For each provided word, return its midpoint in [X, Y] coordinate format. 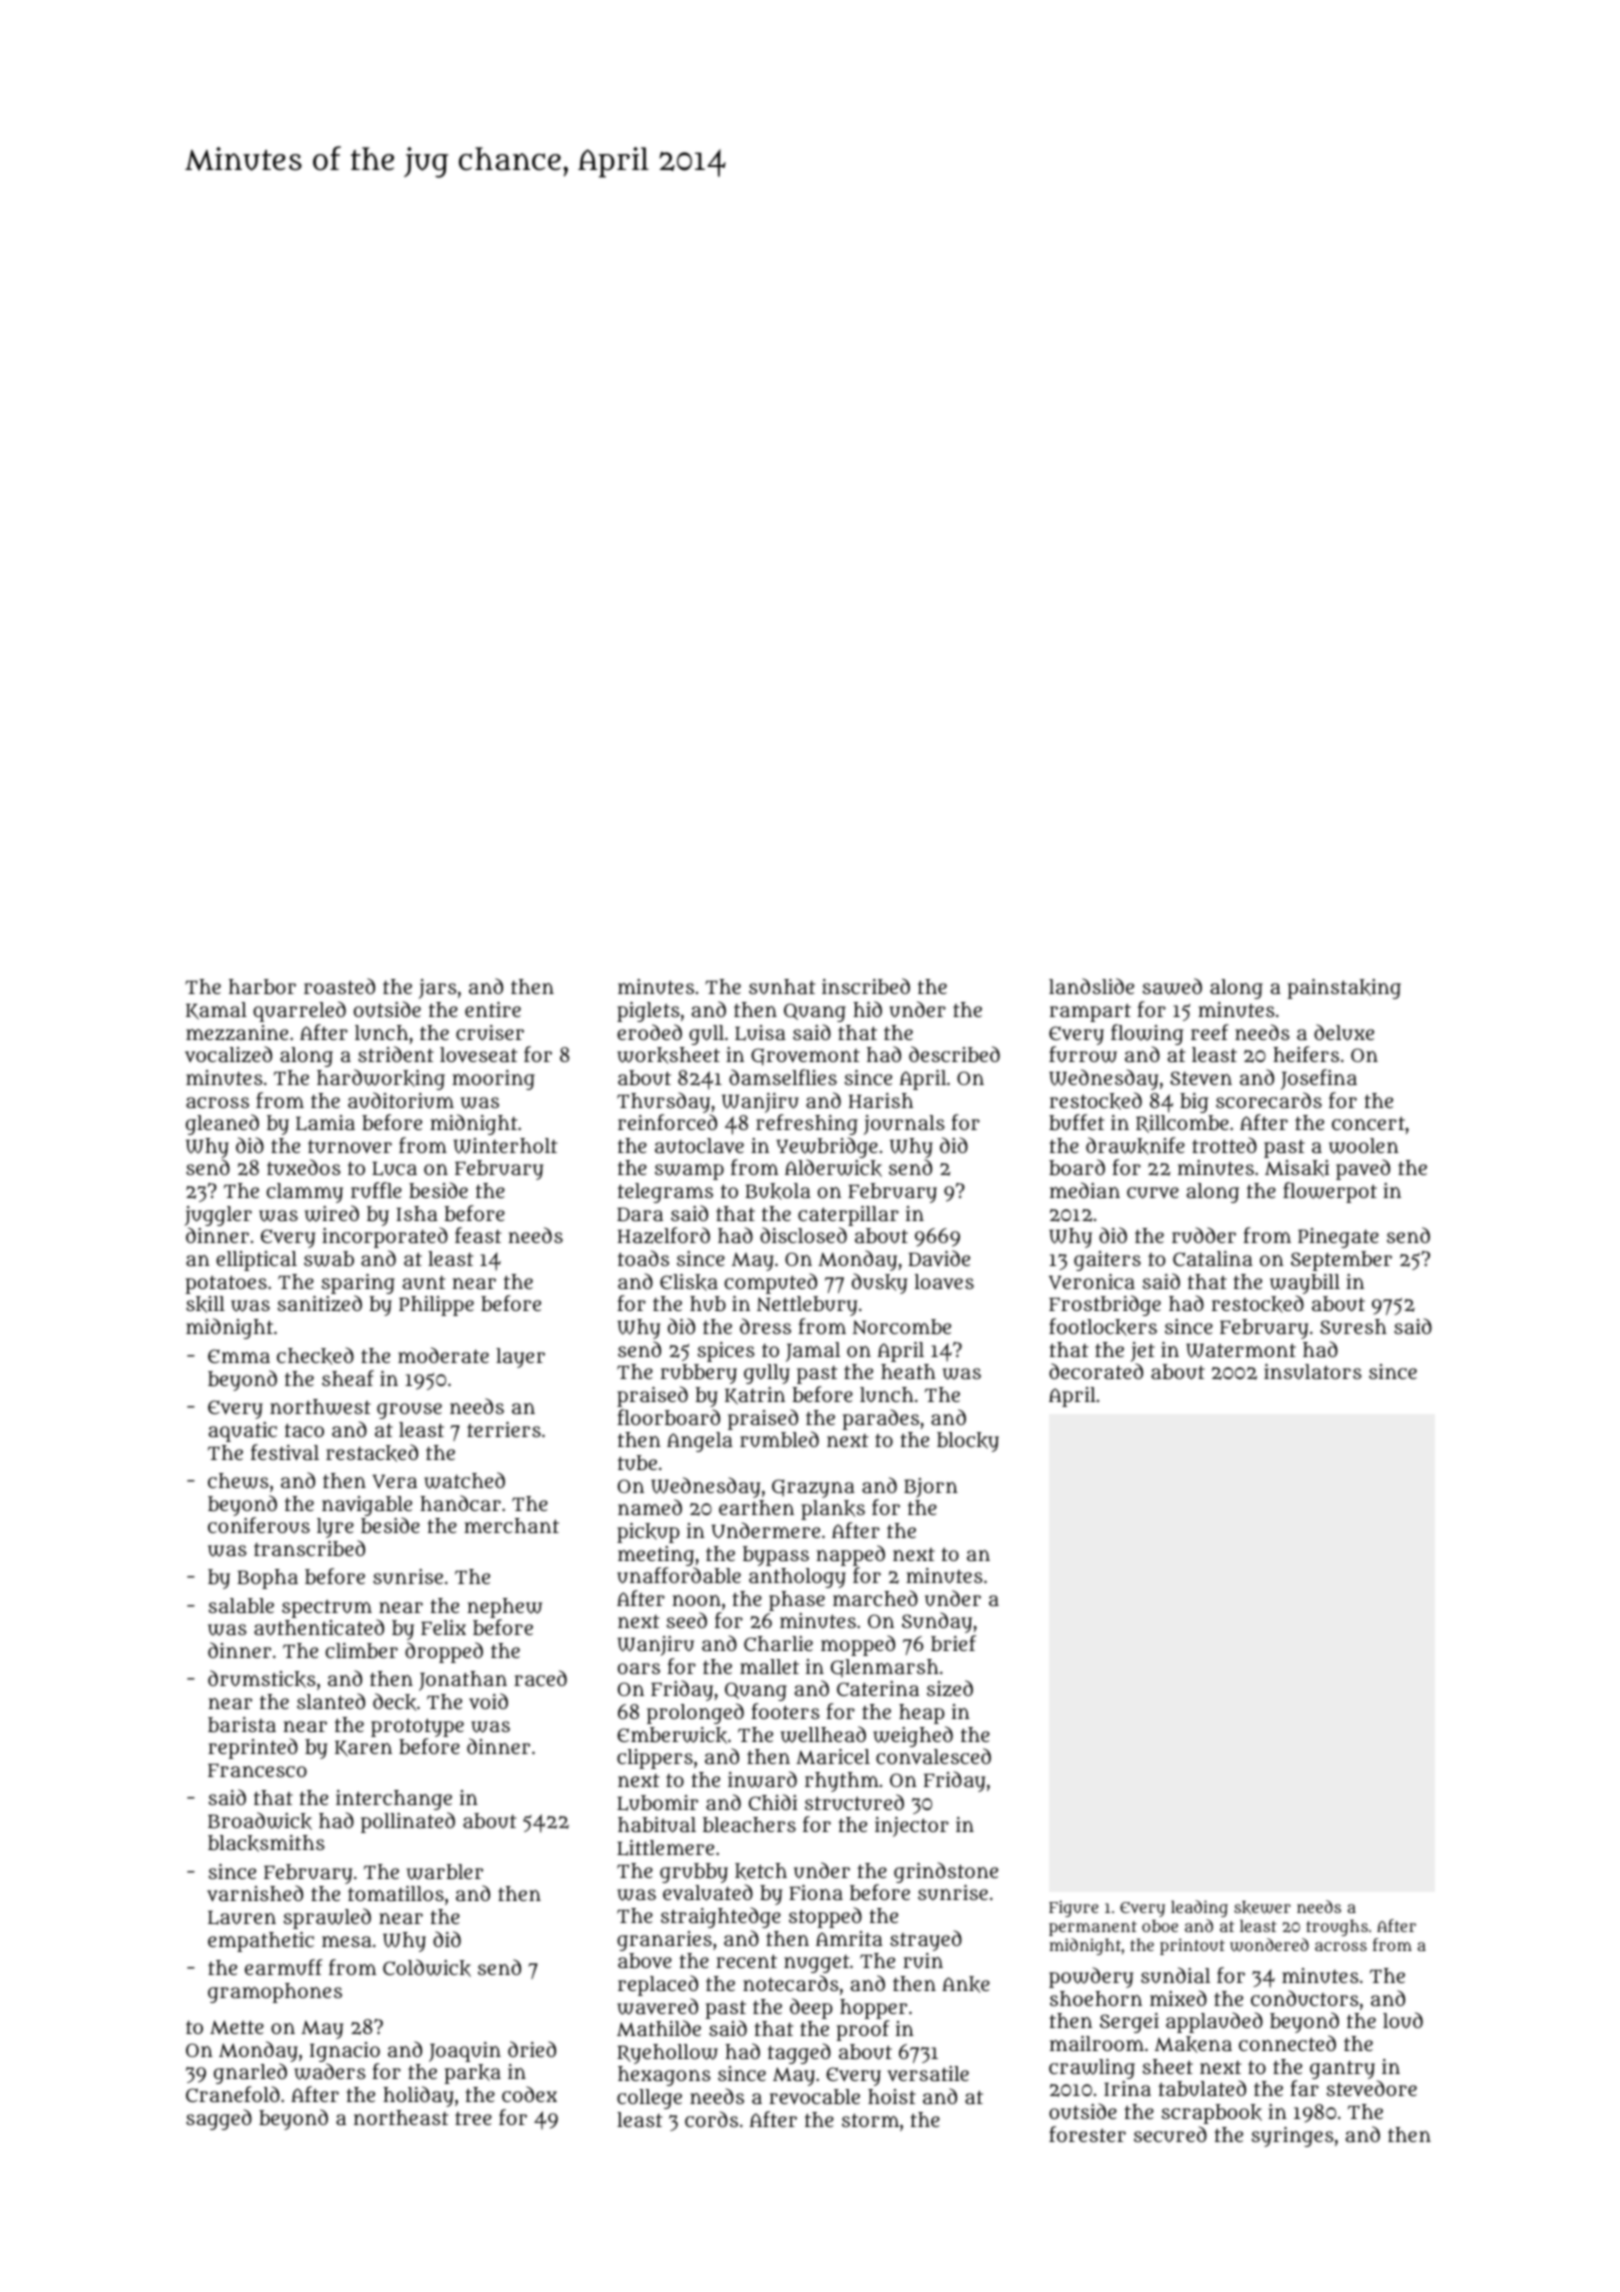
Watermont [1241, 1350]
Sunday [937, 1622]
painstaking [1344, 989]
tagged [799, 2053]
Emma [239, 1356]
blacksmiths [266, 1843]
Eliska [689, 1282]
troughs [1337, 1927]
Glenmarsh [885, 1668]
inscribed [866, 986]
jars [438, 989]
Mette [237, 2027]
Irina [1127, 2088]
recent [746, 1961]
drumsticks [262, 1679]
